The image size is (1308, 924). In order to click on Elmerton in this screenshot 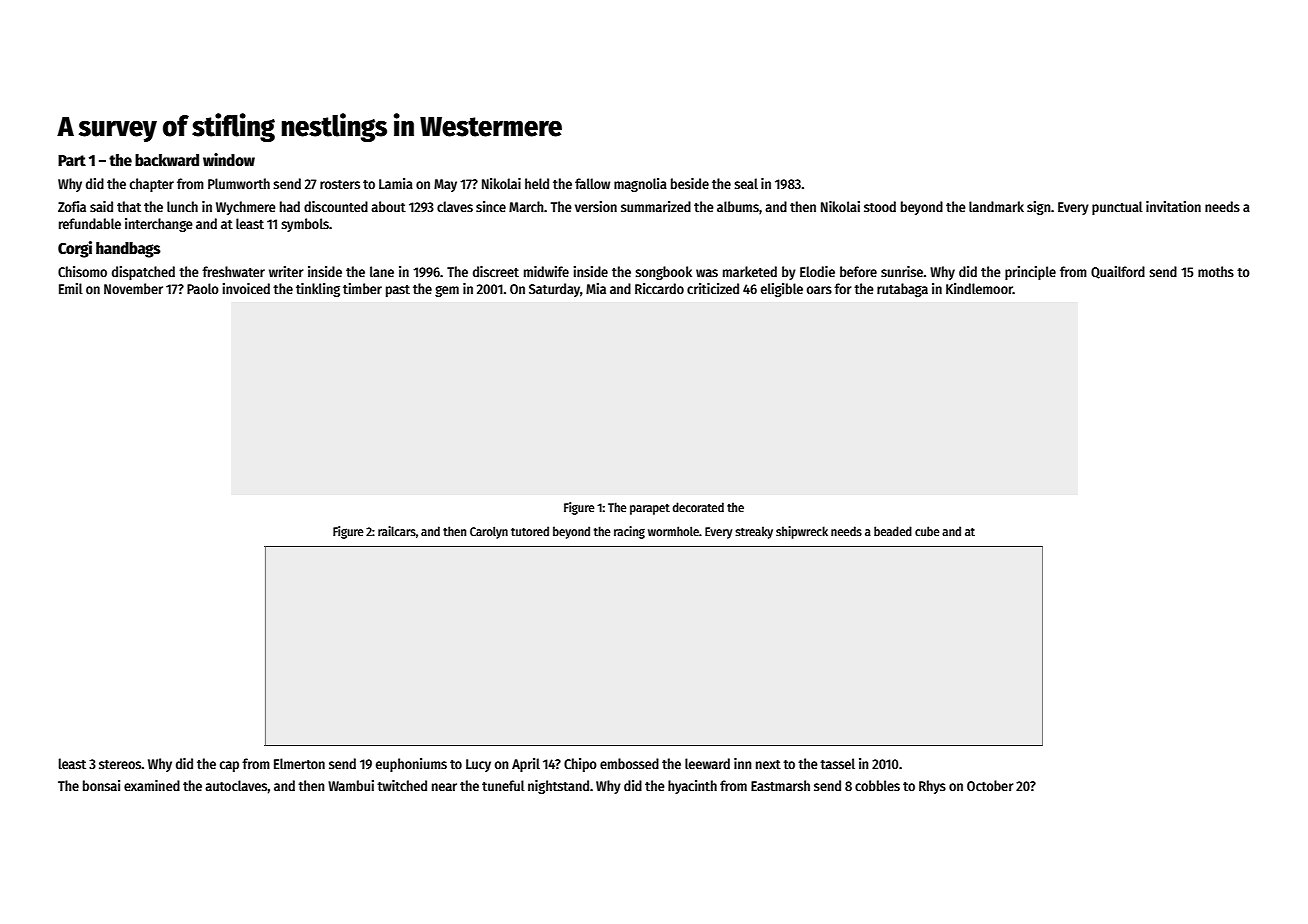, I will do `click(299, 763)`.
